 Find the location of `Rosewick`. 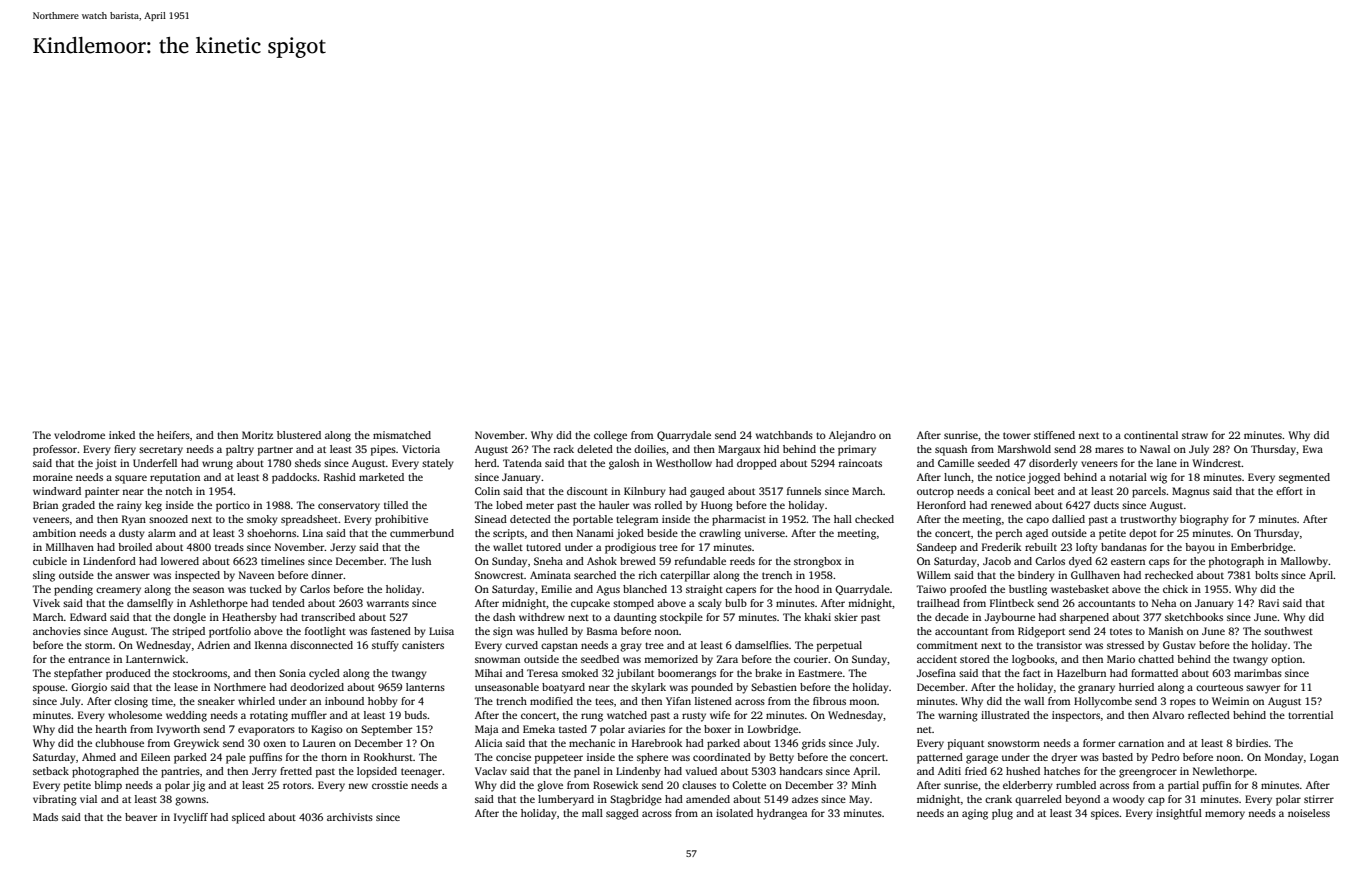

Rosewick is located at coordinates (615, 785).
